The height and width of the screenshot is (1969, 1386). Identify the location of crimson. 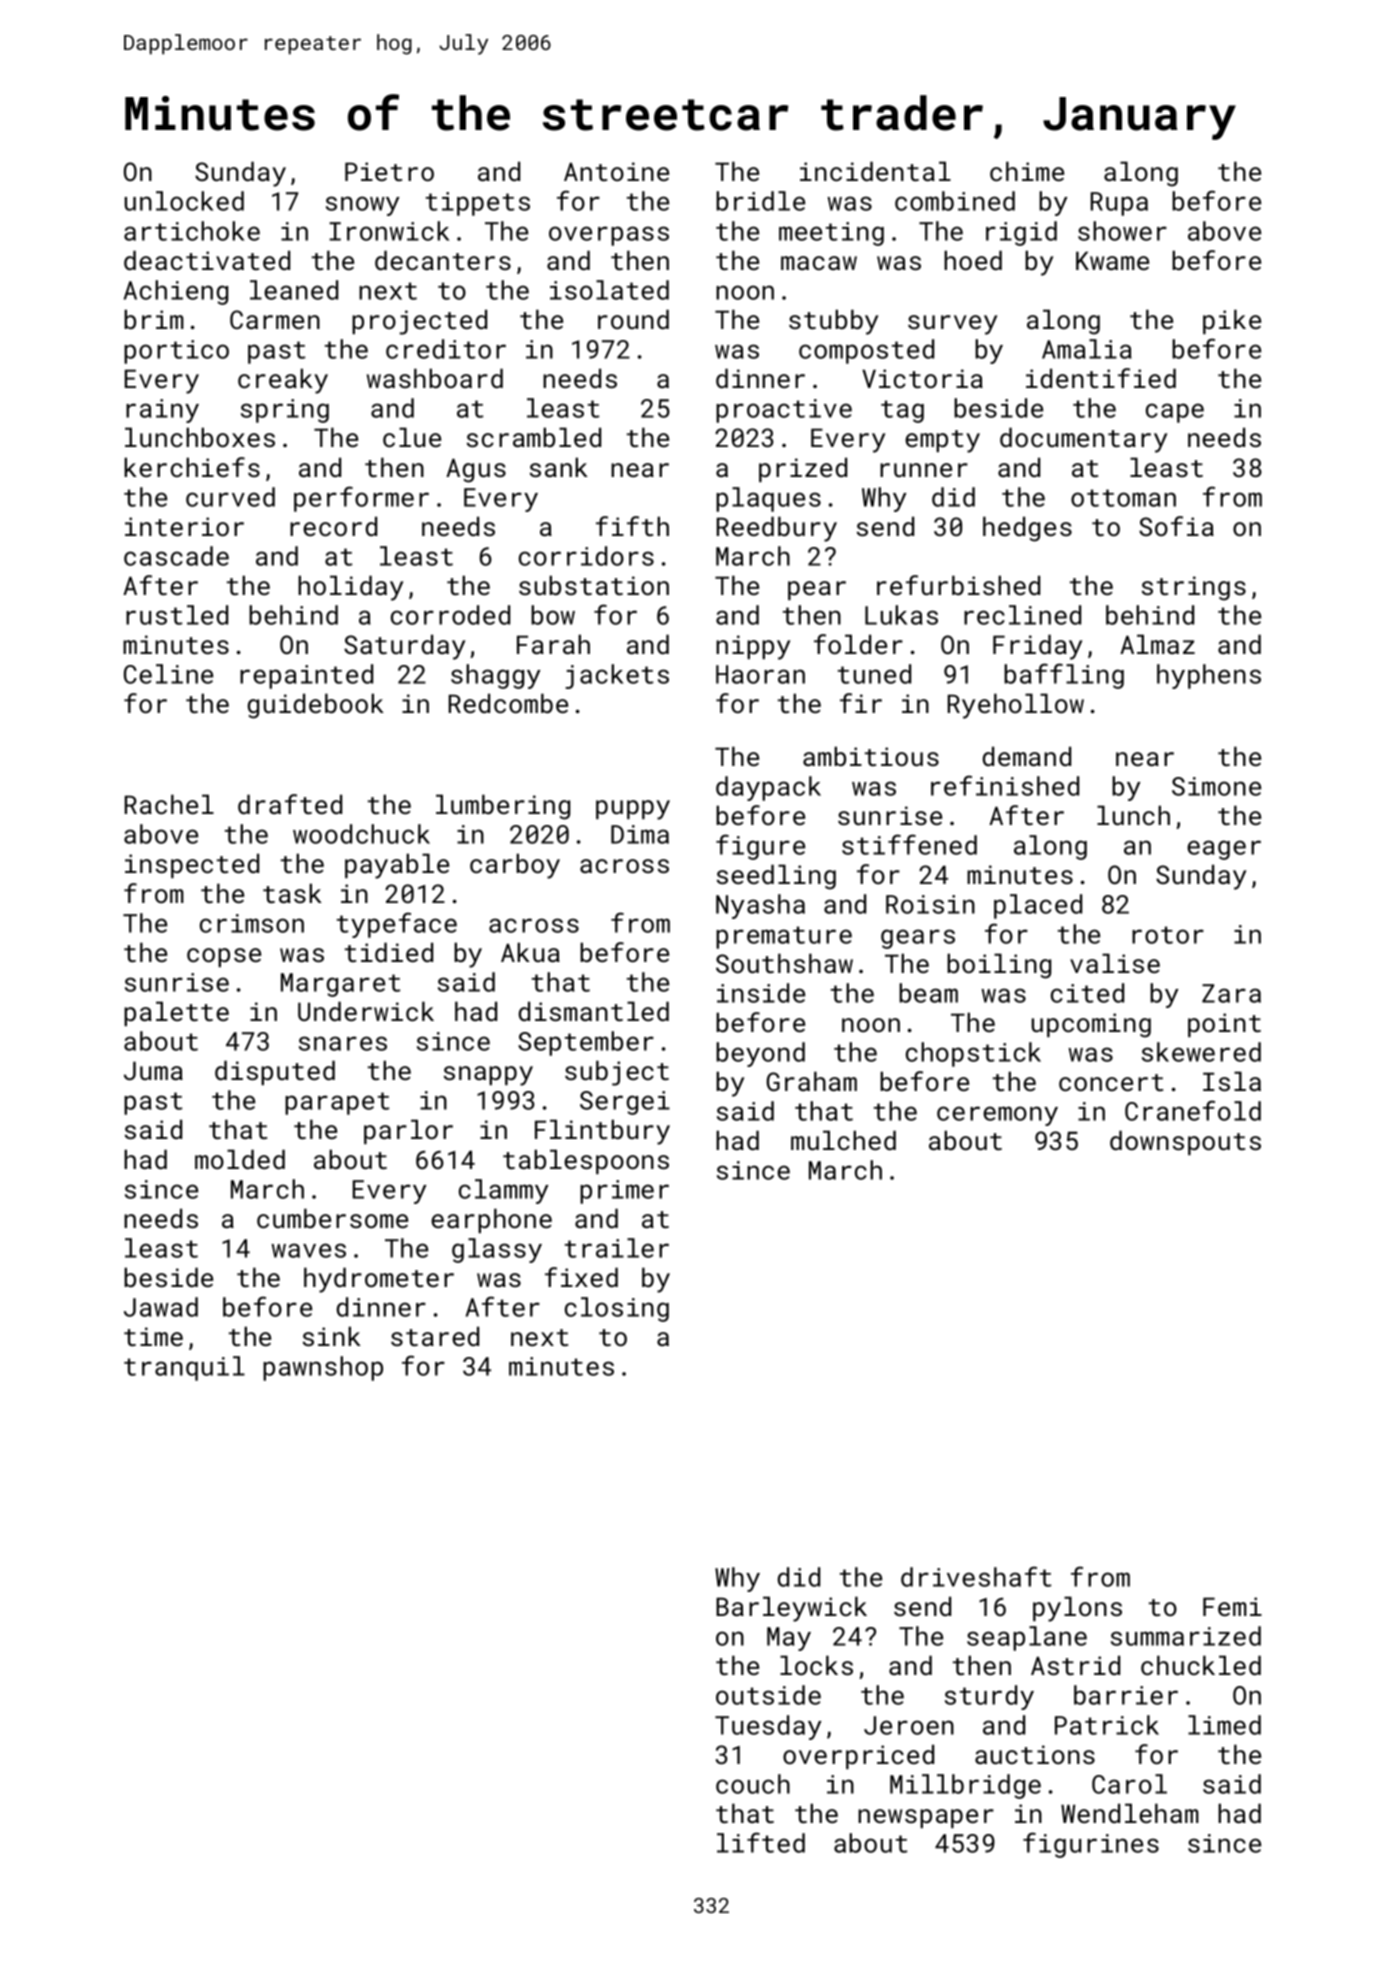
(252, 923).
